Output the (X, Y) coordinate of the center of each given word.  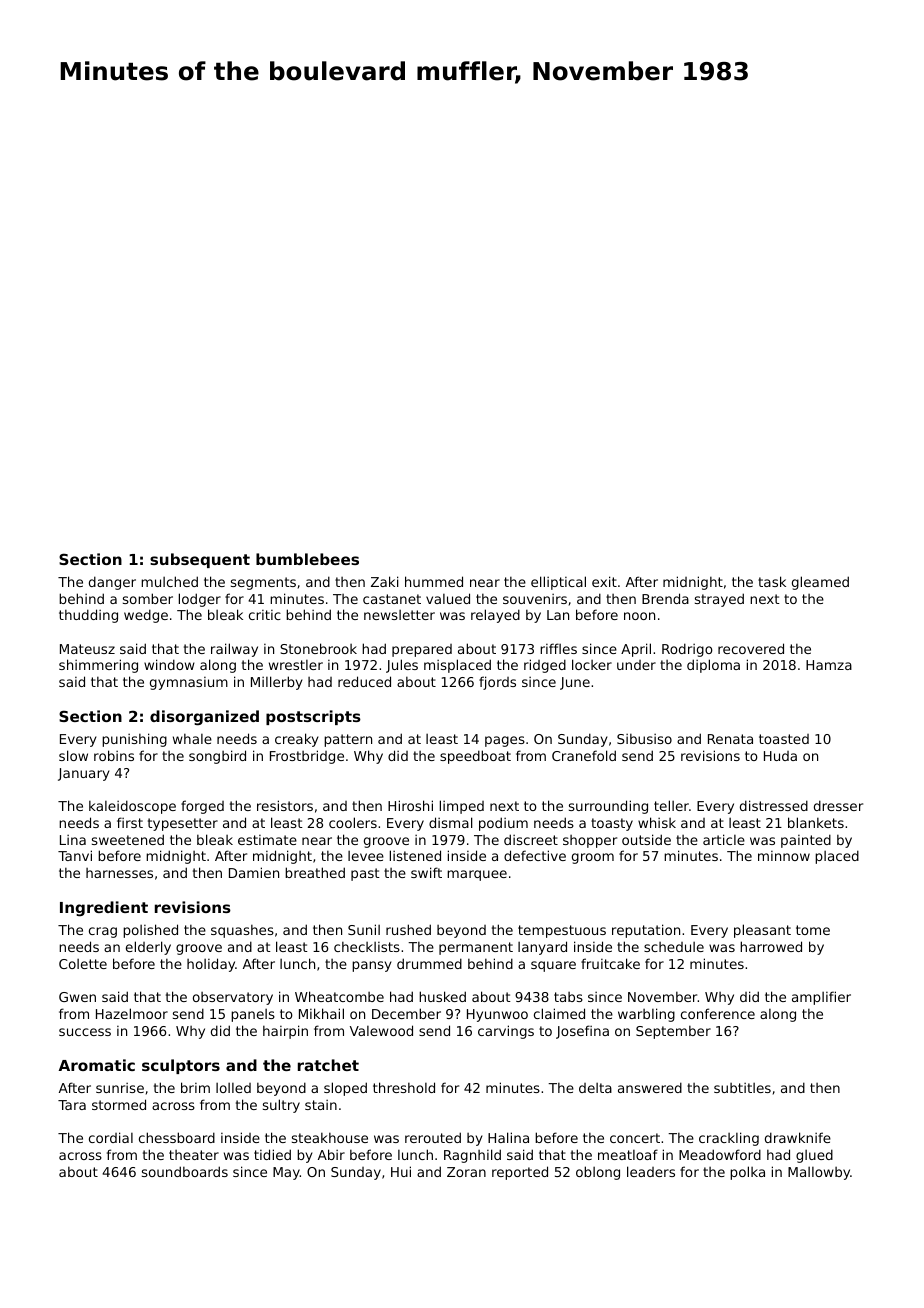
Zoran (466, 1172)
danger (112, 583)
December (406, 1013)
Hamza (829, 665)
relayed (495, 616)
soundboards (185, 1171)
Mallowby (819, 1173)
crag (103, 932)
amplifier (821, 998)
